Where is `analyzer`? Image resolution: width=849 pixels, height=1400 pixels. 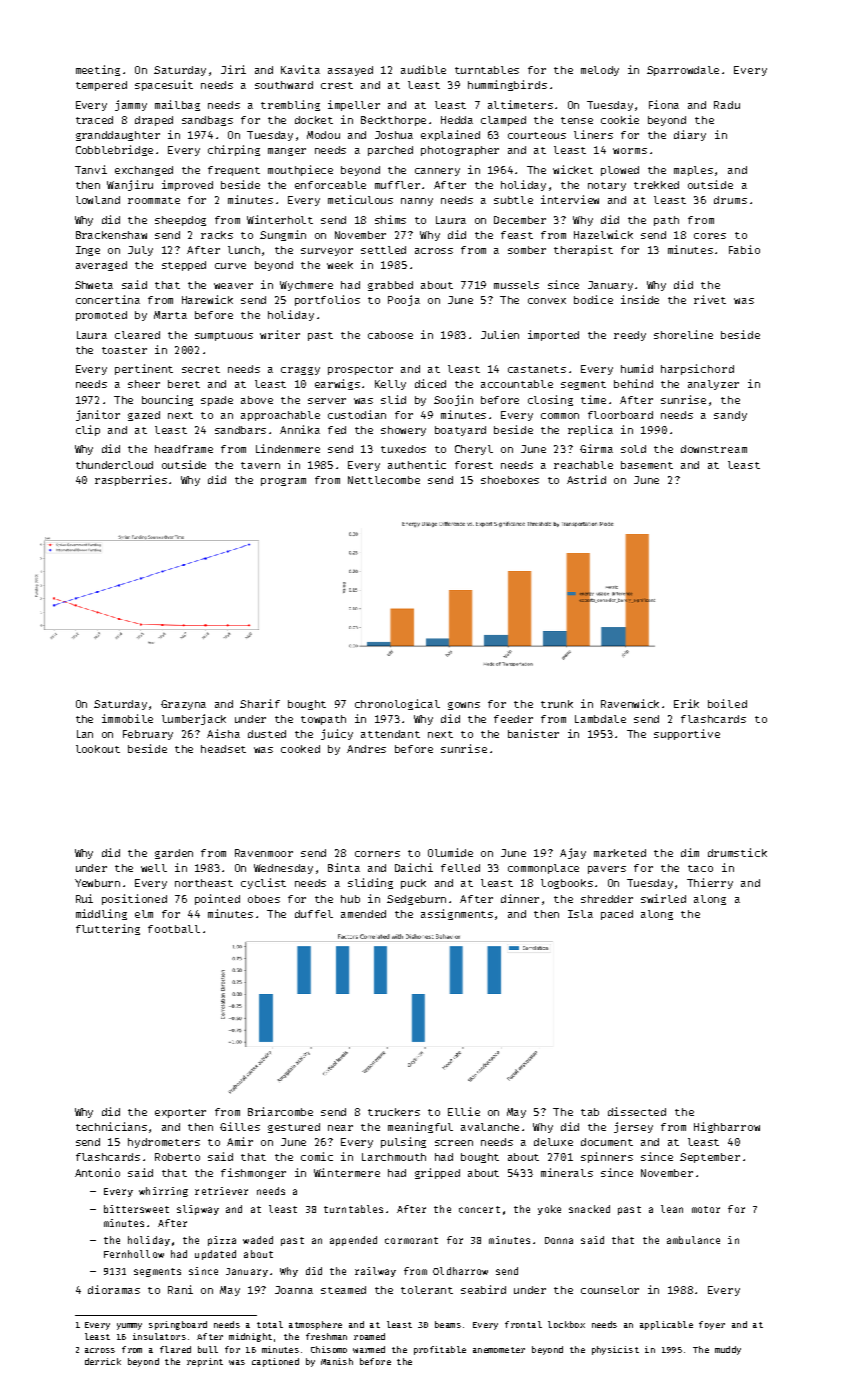 analyzer is located at coordinates (713, 385).
